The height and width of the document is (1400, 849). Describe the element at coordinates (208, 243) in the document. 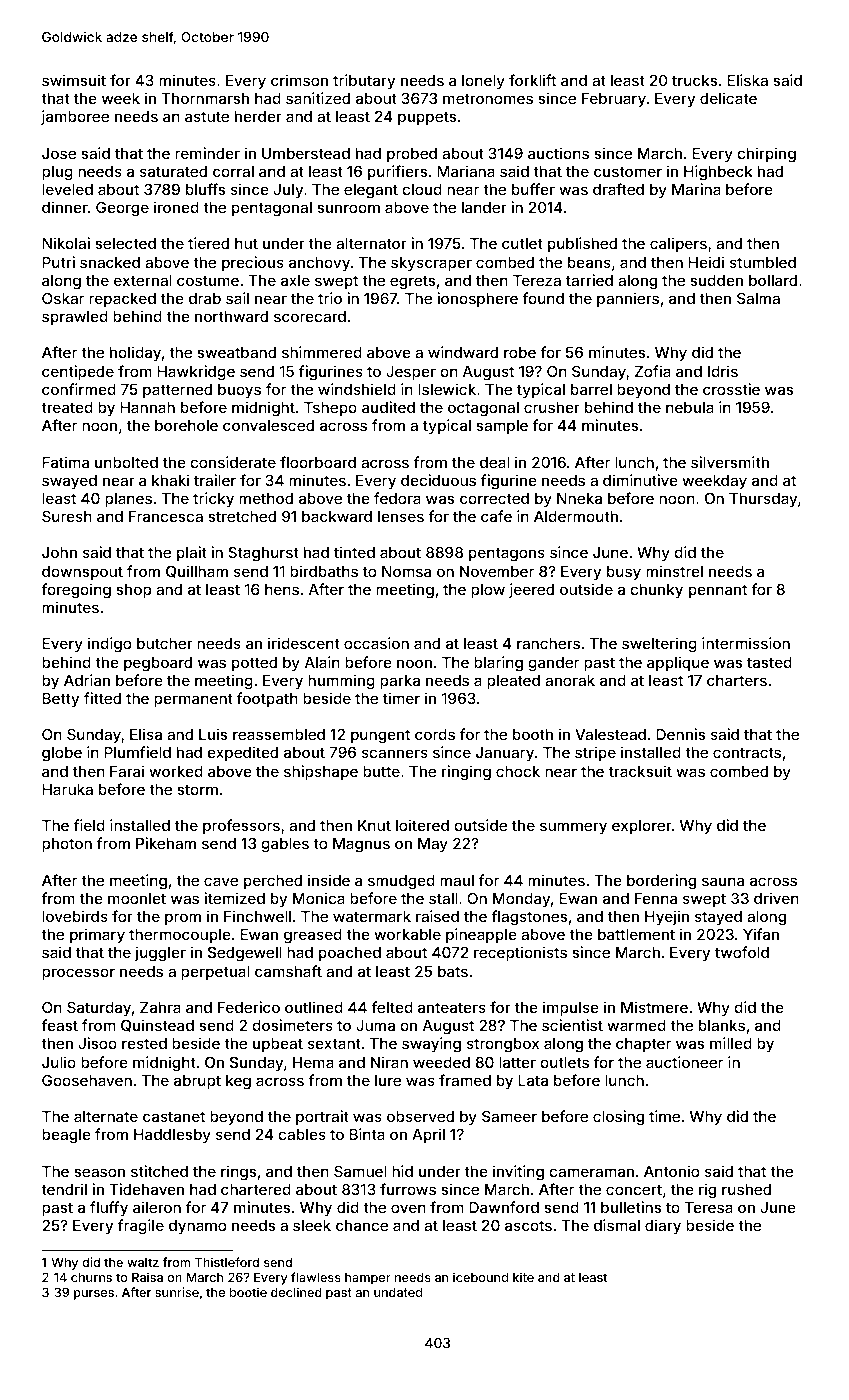

I see `tiered` at that location.
